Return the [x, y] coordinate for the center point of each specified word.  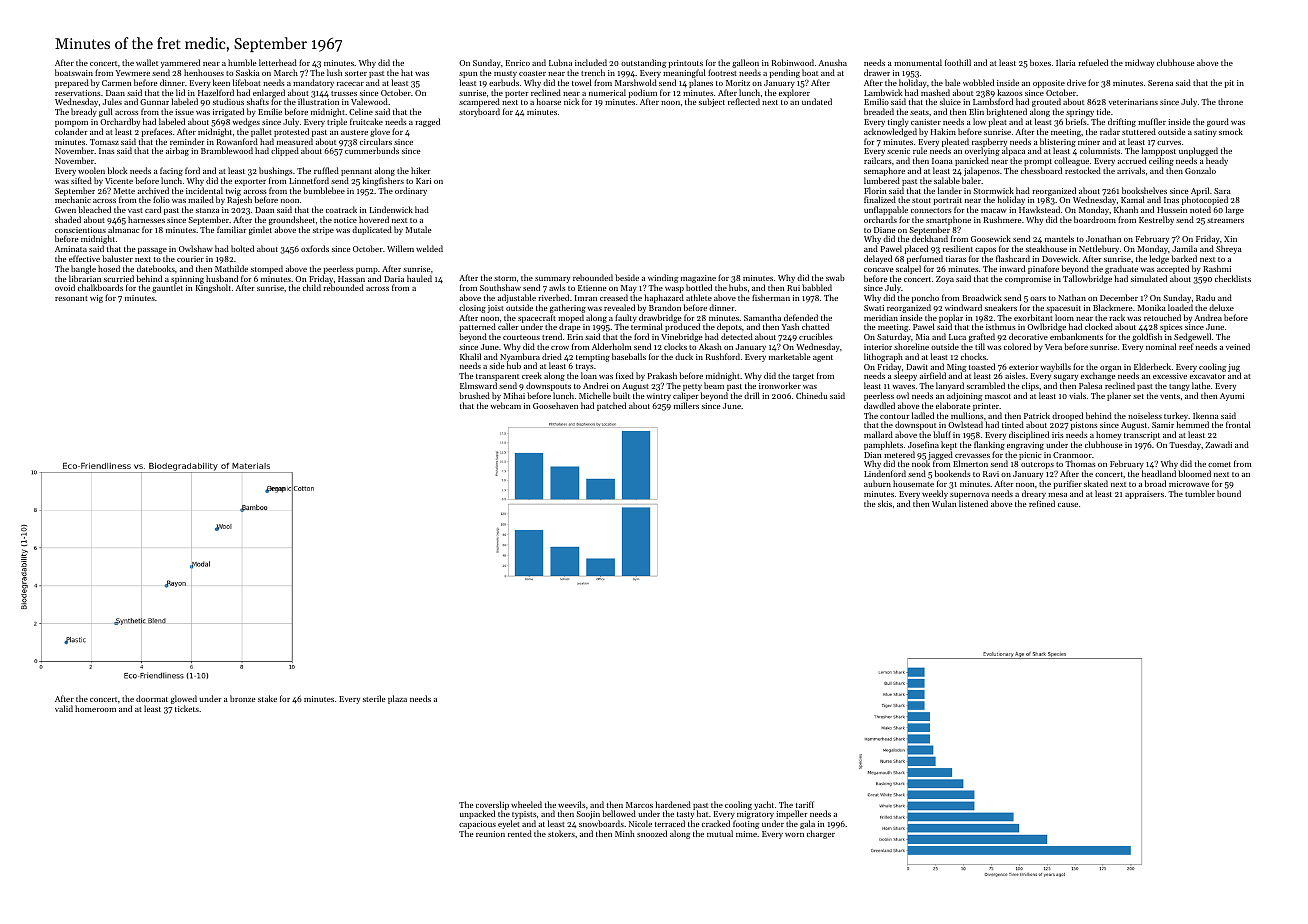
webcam [506, 405]
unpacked [477, 814]
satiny [1205, 133]
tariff [805, 804]
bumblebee [324, 190]
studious [228, 101]
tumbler [1200, 493]
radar [1110, 131]
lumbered [882, 180]
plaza [397, 699]
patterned [478, 327]
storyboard [479, 113]
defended [801, 317]
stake [267, 698]
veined [1238, 346]
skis [885, 503]
